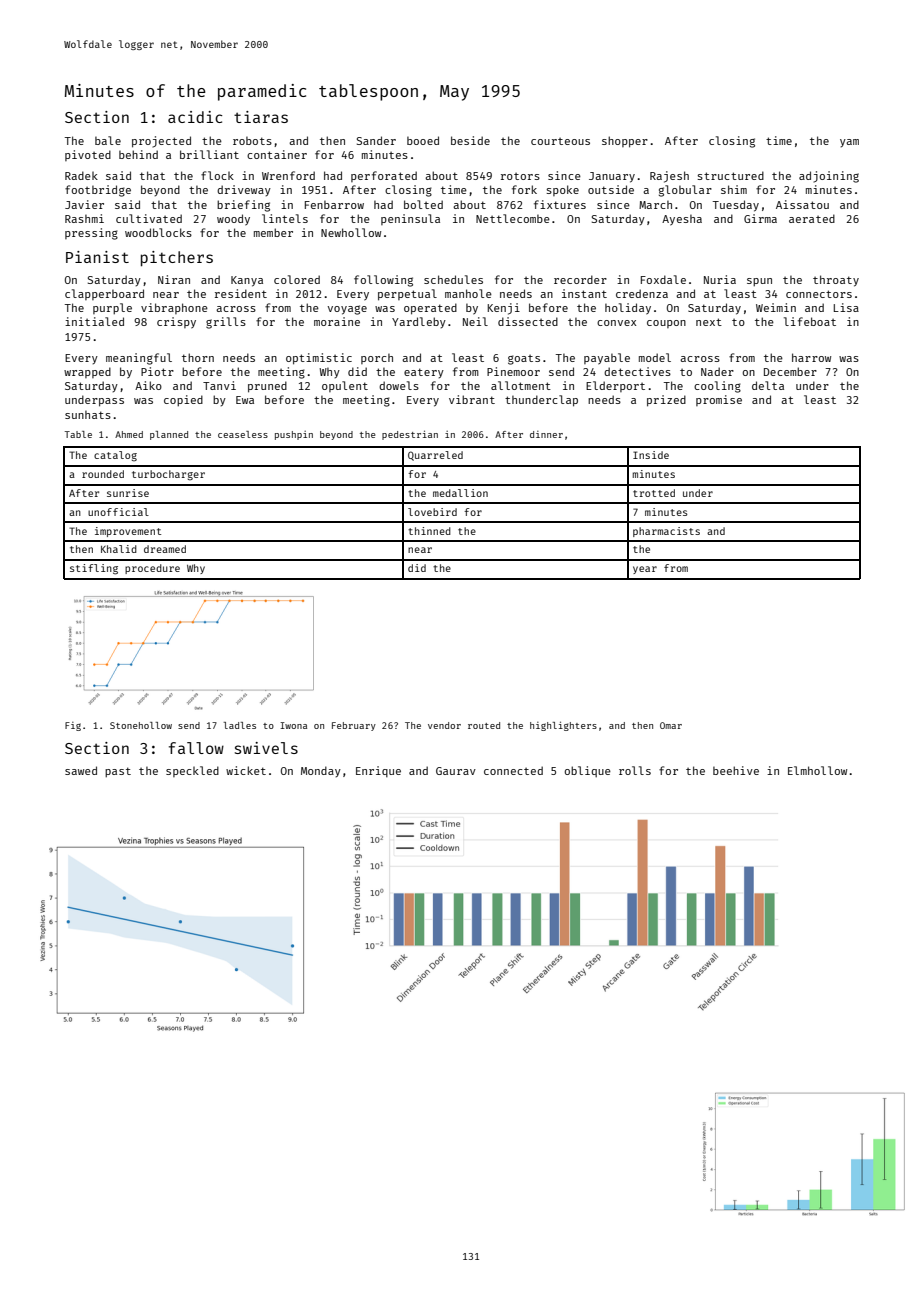 This image has height=1308, width=924. Describe the element at coordinates (616, 323) in the image. I see `convex` at that location.
